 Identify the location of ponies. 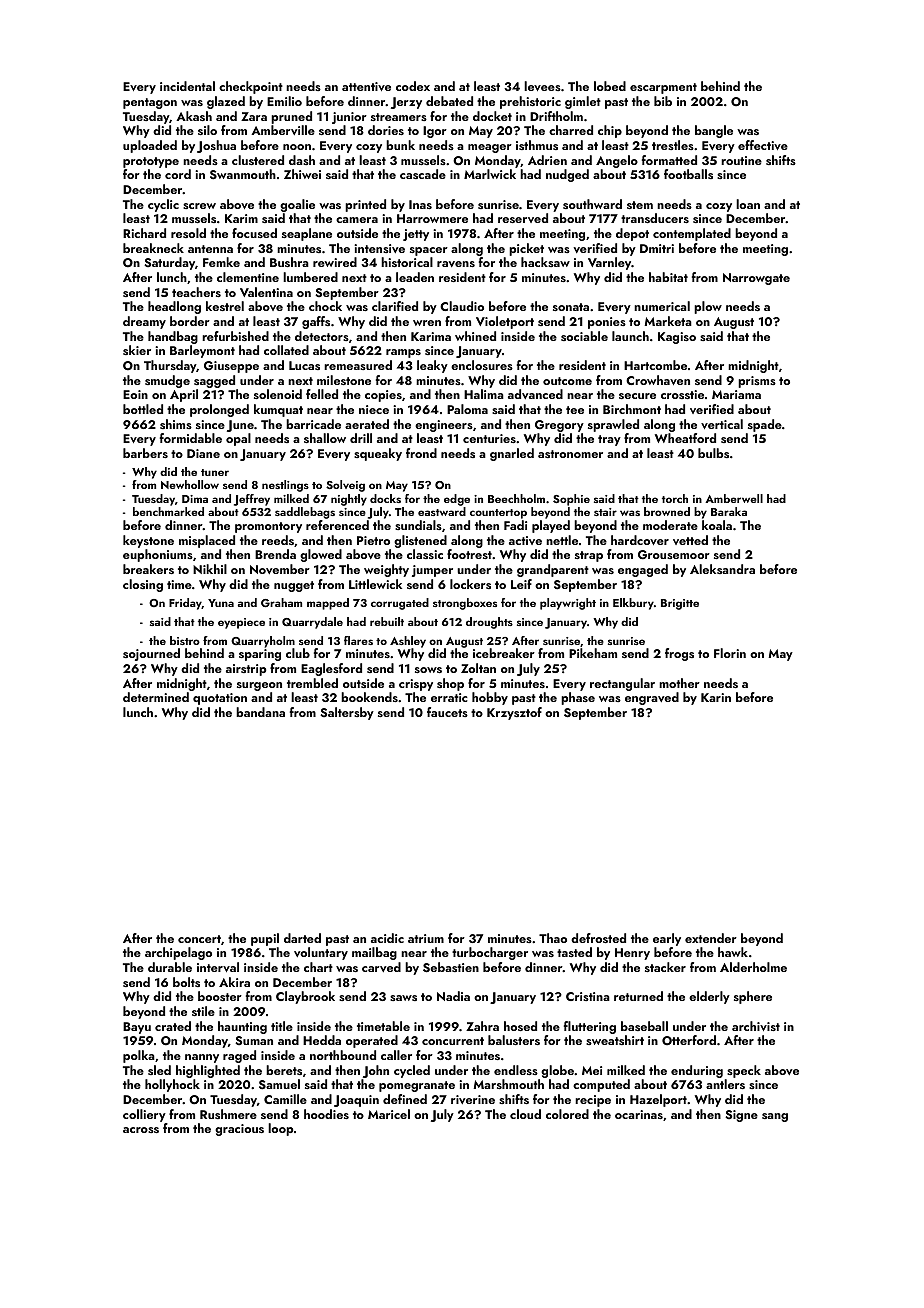
(607, 323).
